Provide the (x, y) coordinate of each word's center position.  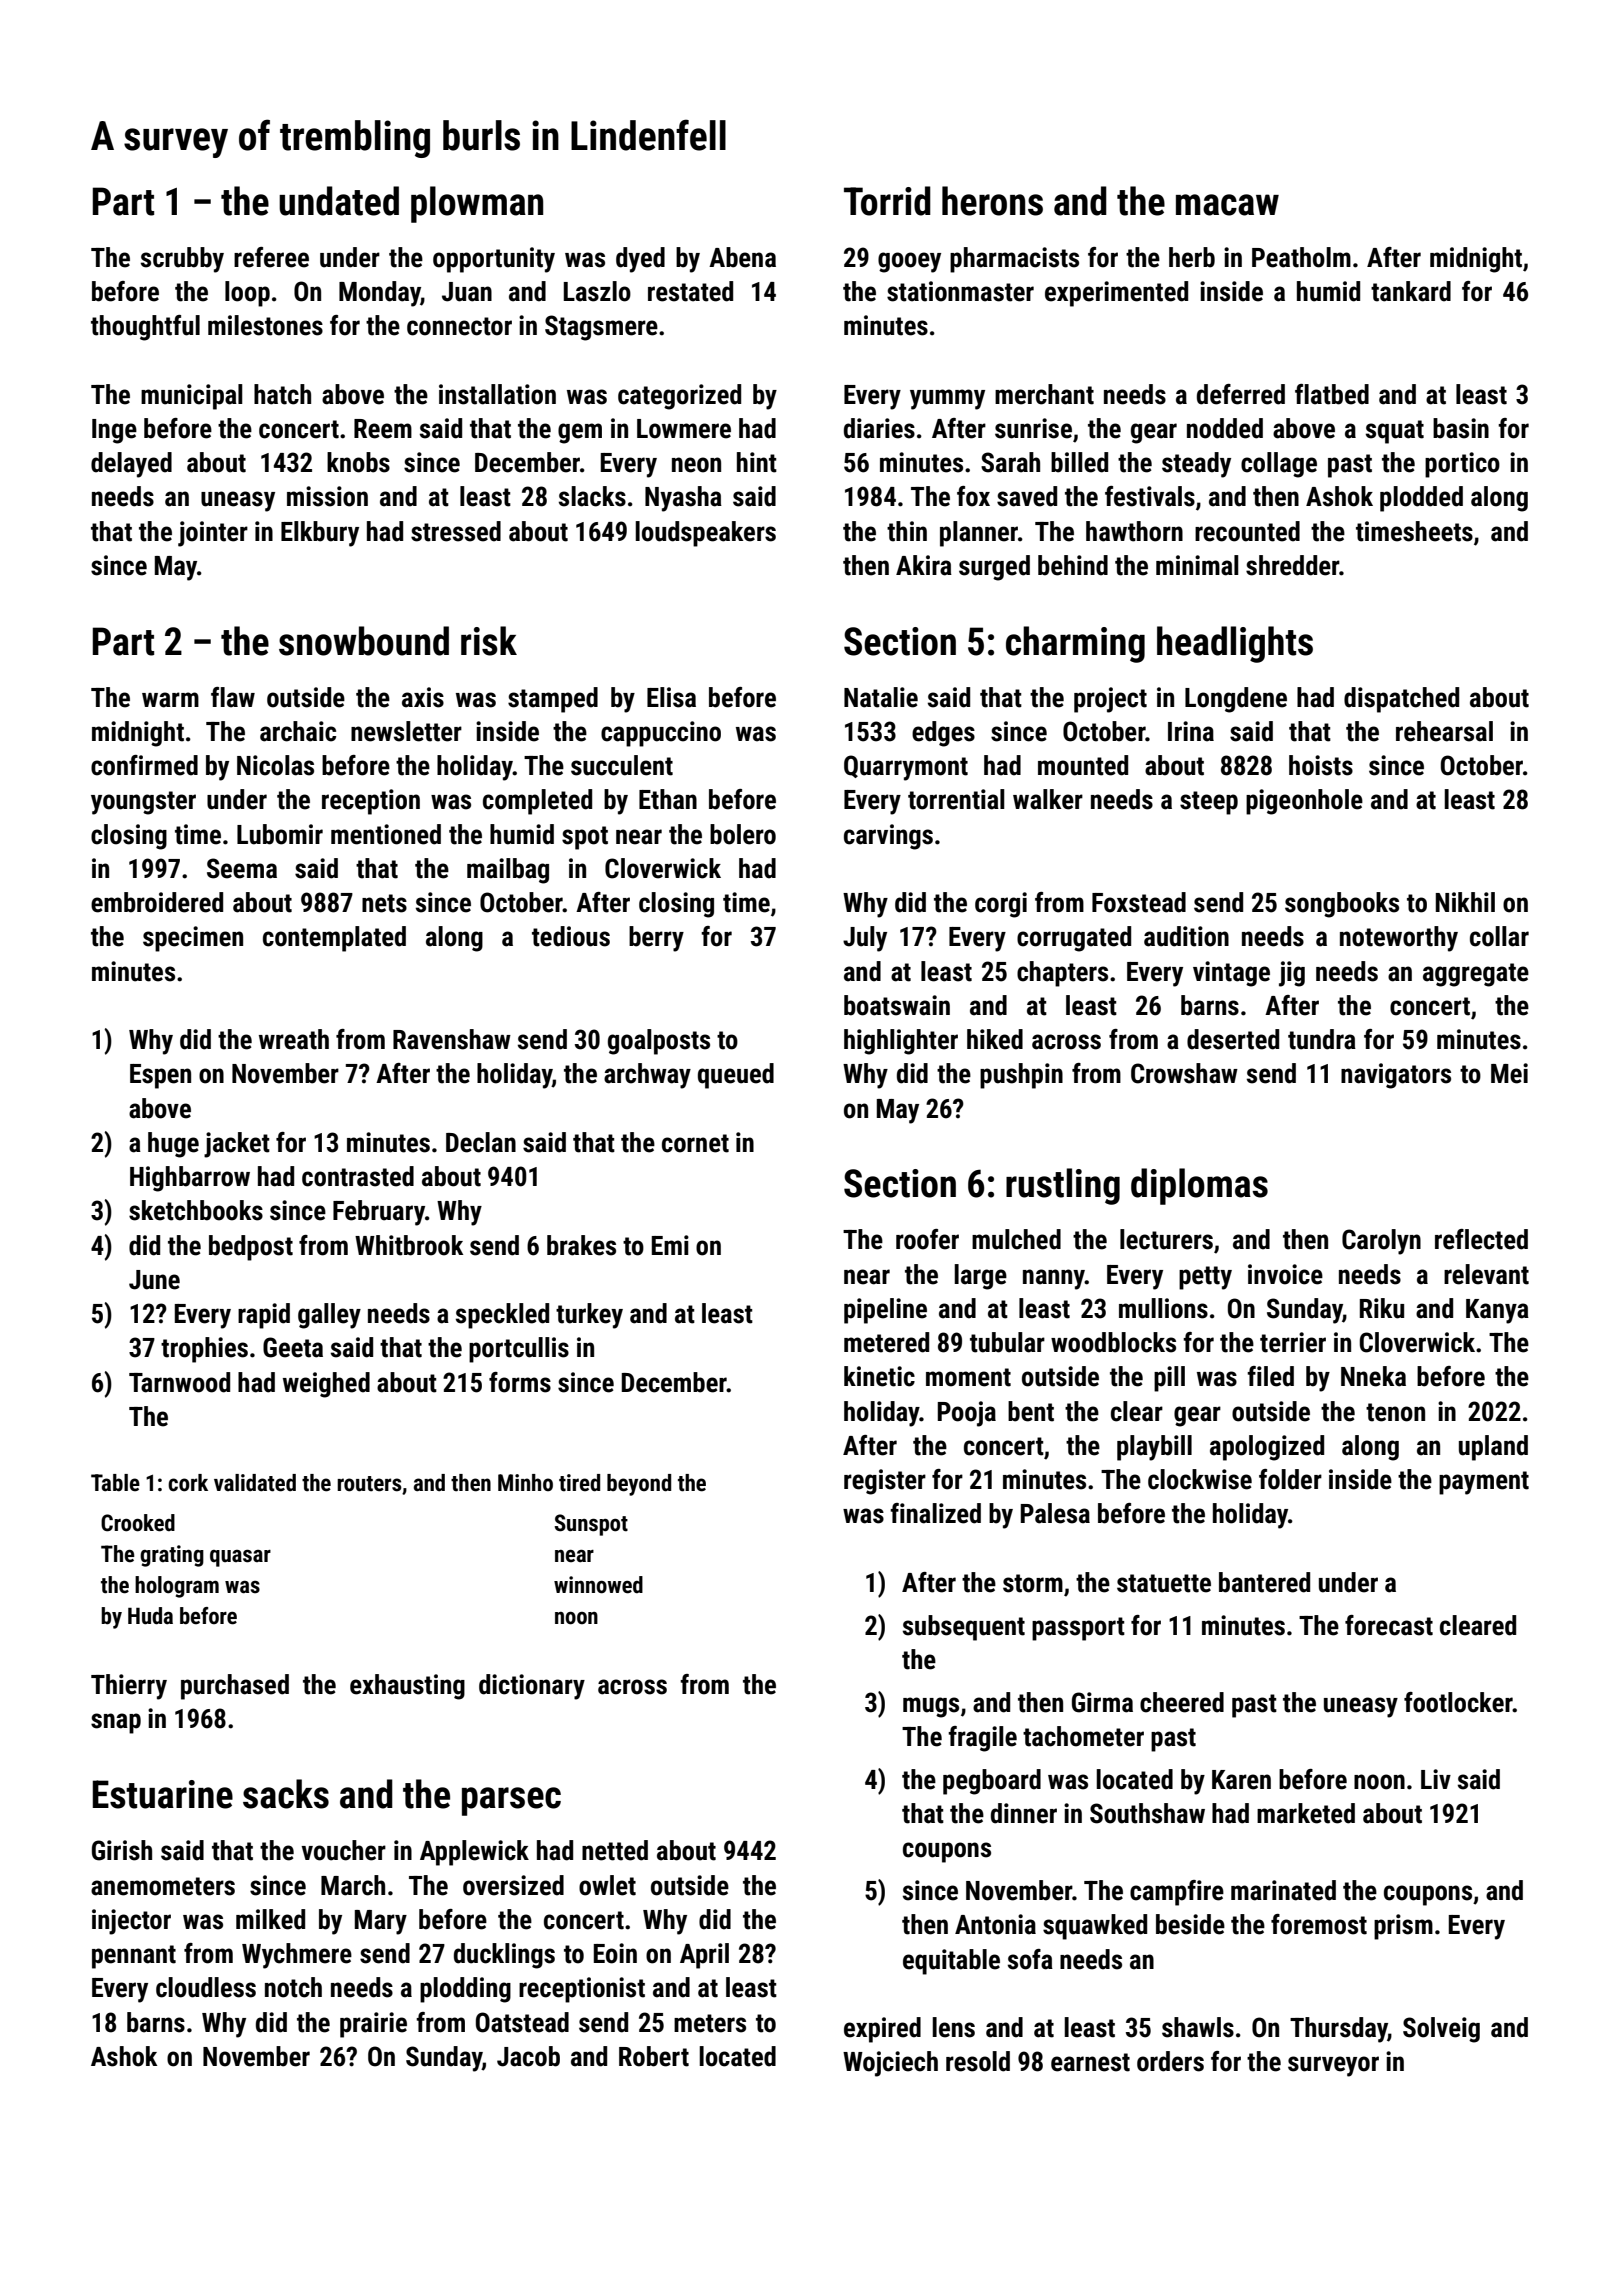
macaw (1227, 205)
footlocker (1458, 1702)
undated (339, 201)
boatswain (897, 1005)
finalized (935, 1513)
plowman (477, 204)
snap (116, 1723)
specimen (193, 939)
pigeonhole (1304, 802)
